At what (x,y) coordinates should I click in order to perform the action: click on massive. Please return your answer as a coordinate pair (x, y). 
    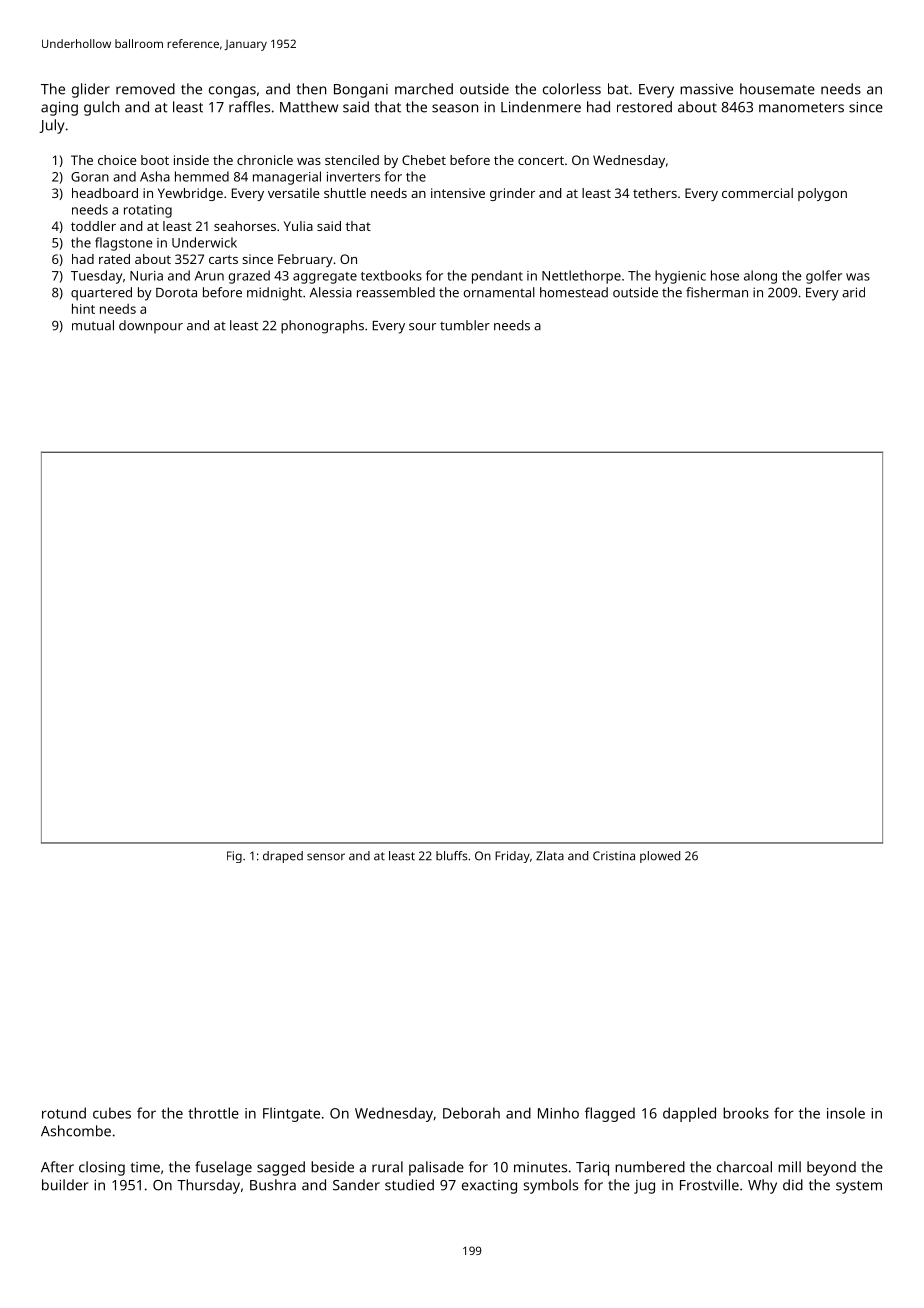
    Looking at the image, I should click on (706, 89).
